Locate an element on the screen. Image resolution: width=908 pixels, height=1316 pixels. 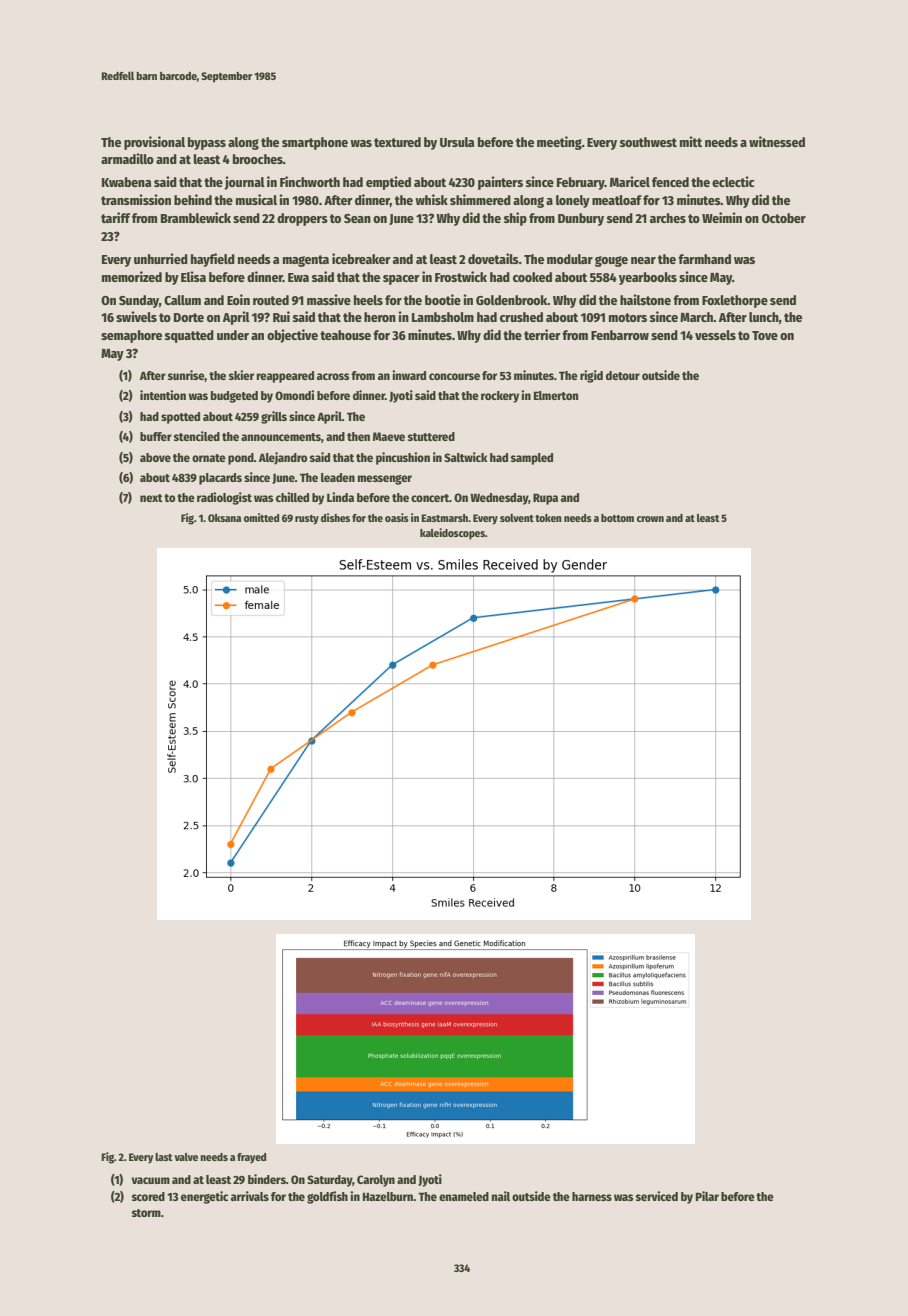
Pilar is located at coordinates (707, 1196).
